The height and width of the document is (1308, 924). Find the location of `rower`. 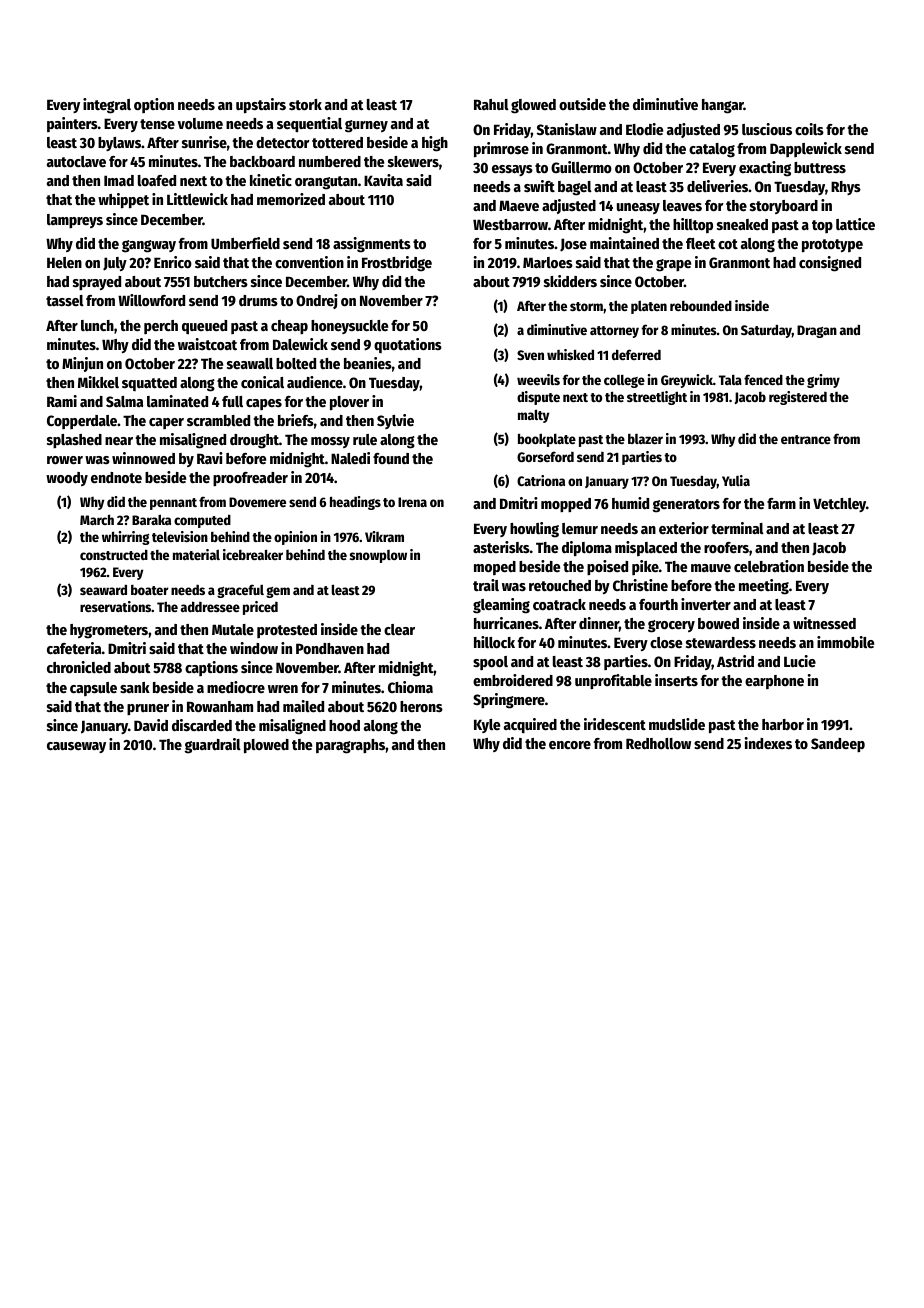

rower is located at coordinates (65, 460).
